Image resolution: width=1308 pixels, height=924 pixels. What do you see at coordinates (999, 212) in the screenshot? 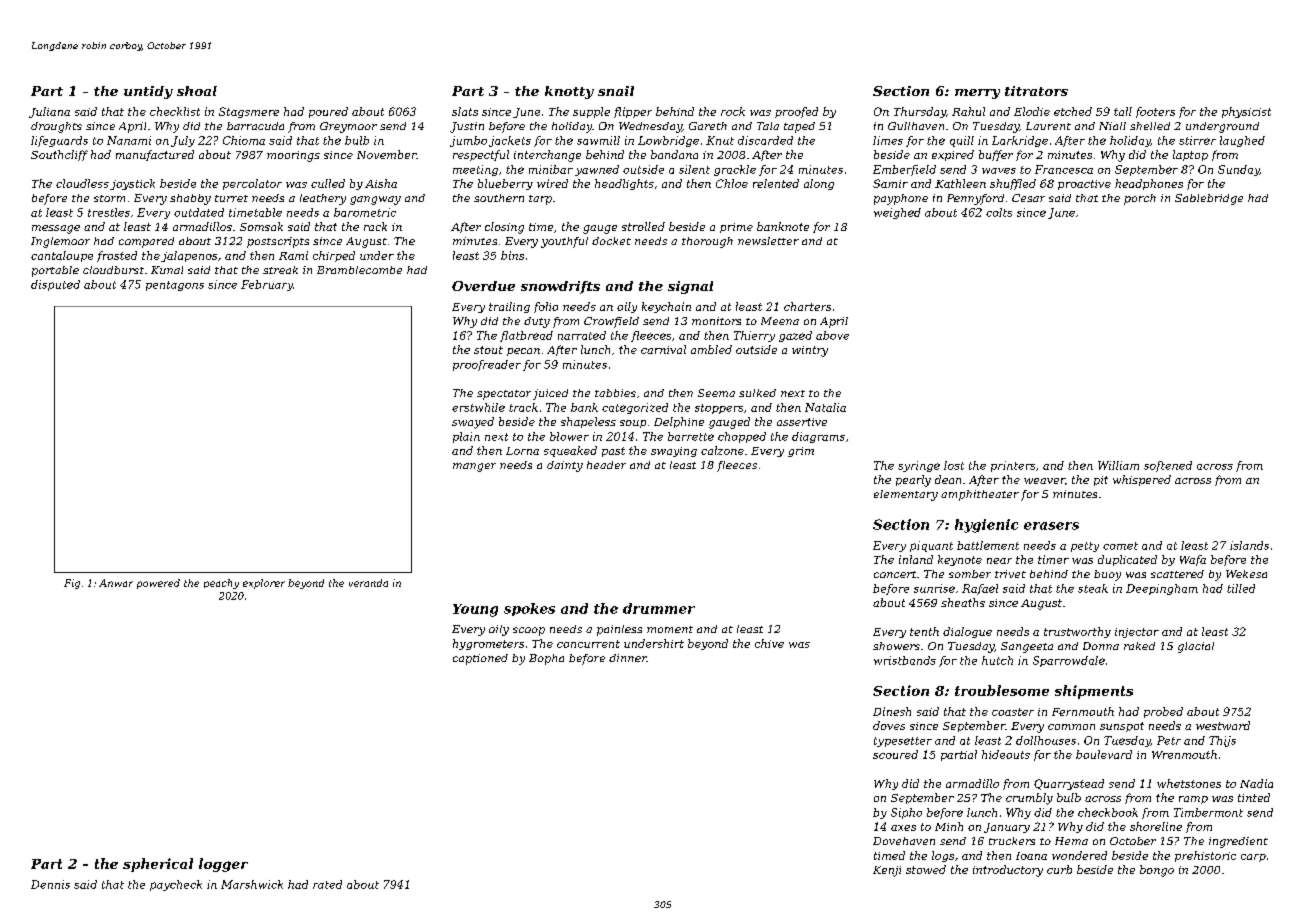
I see `colts` at bounding box center [999, 212].
